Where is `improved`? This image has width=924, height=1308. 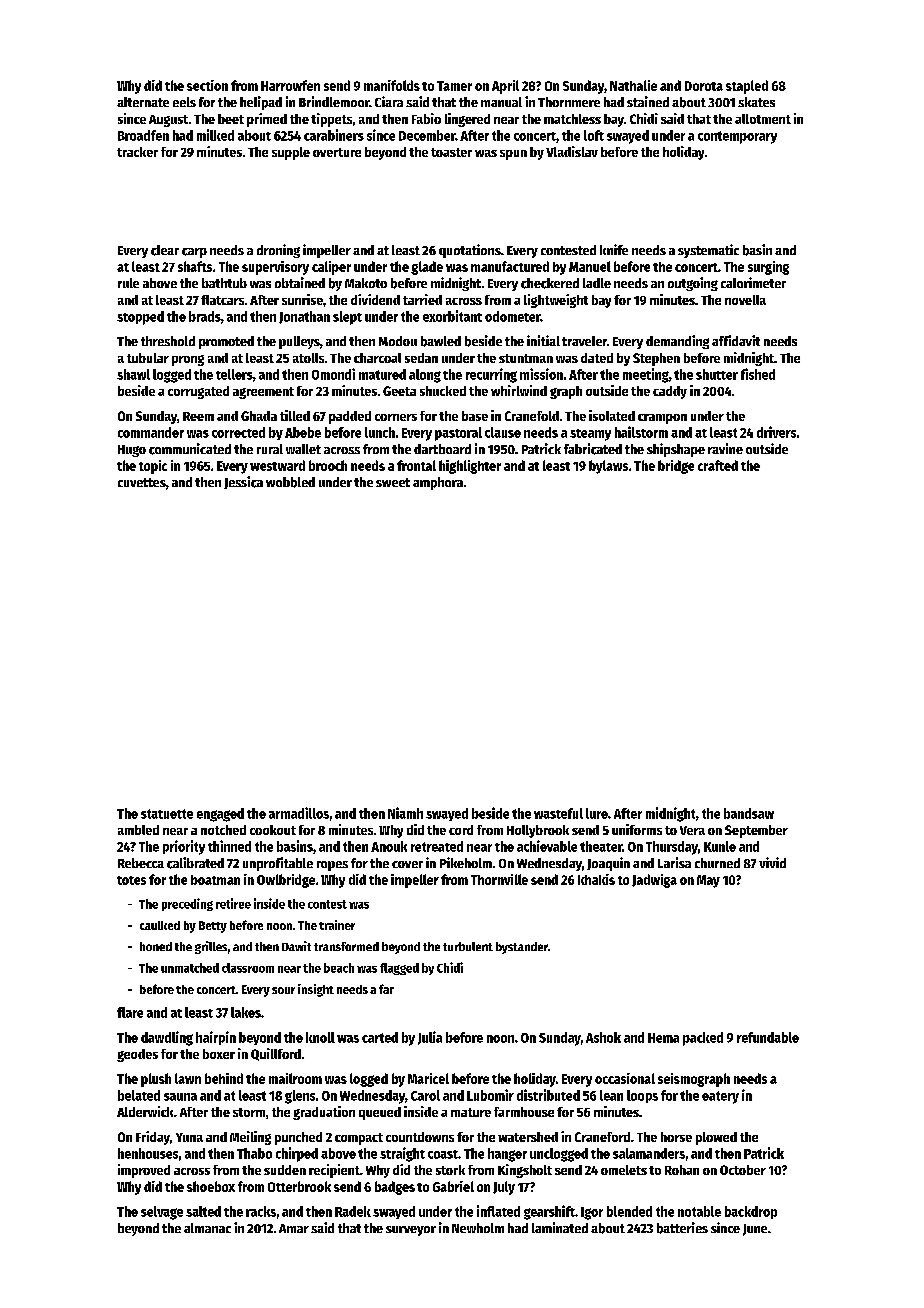
improved is located at coordinates (144, 1171).
